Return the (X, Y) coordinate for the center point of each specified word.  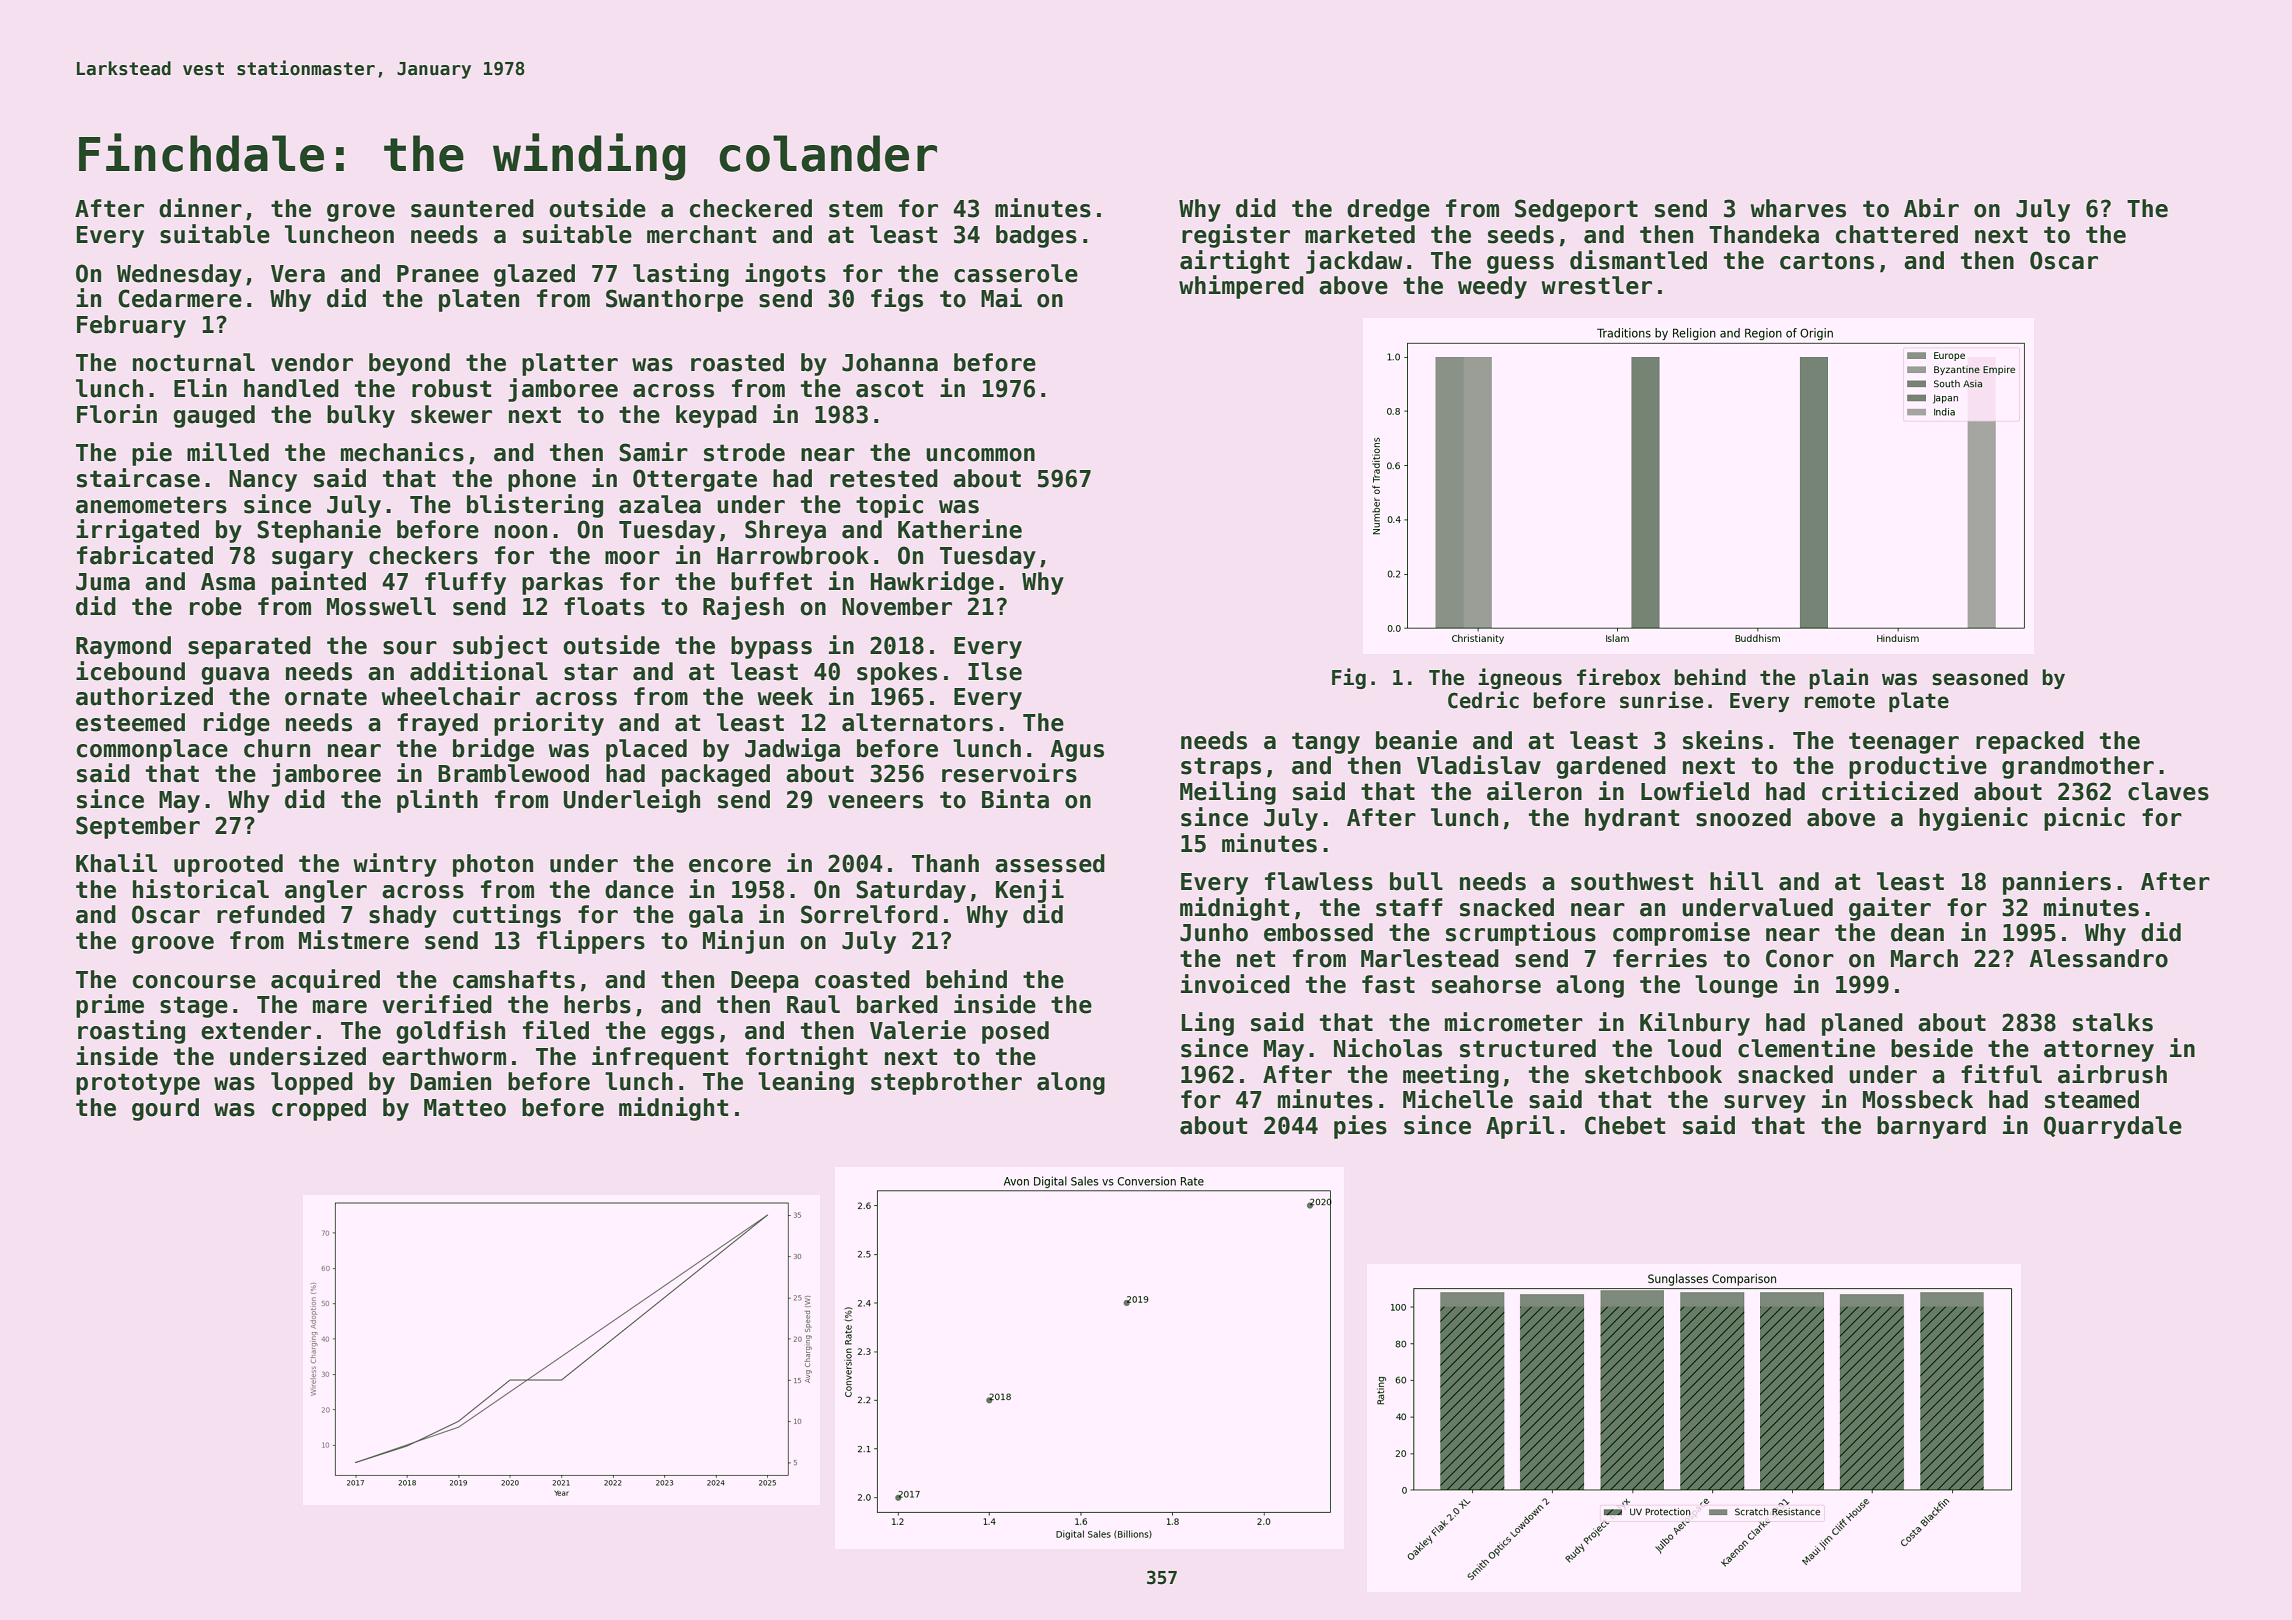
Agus (1077, 751)
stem (856, 209)
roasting (131, 1032)
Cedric (1483, 700)
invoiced (1235, 984)
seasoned (1980, 677)
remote (1840, 701)
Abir (1931, 208)
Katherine (960, 529)
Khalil (116, 863)
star (591, 672)
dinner (200, 208)
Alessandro (2098, 958)
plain (1838, 678)
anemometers (151, 505)
